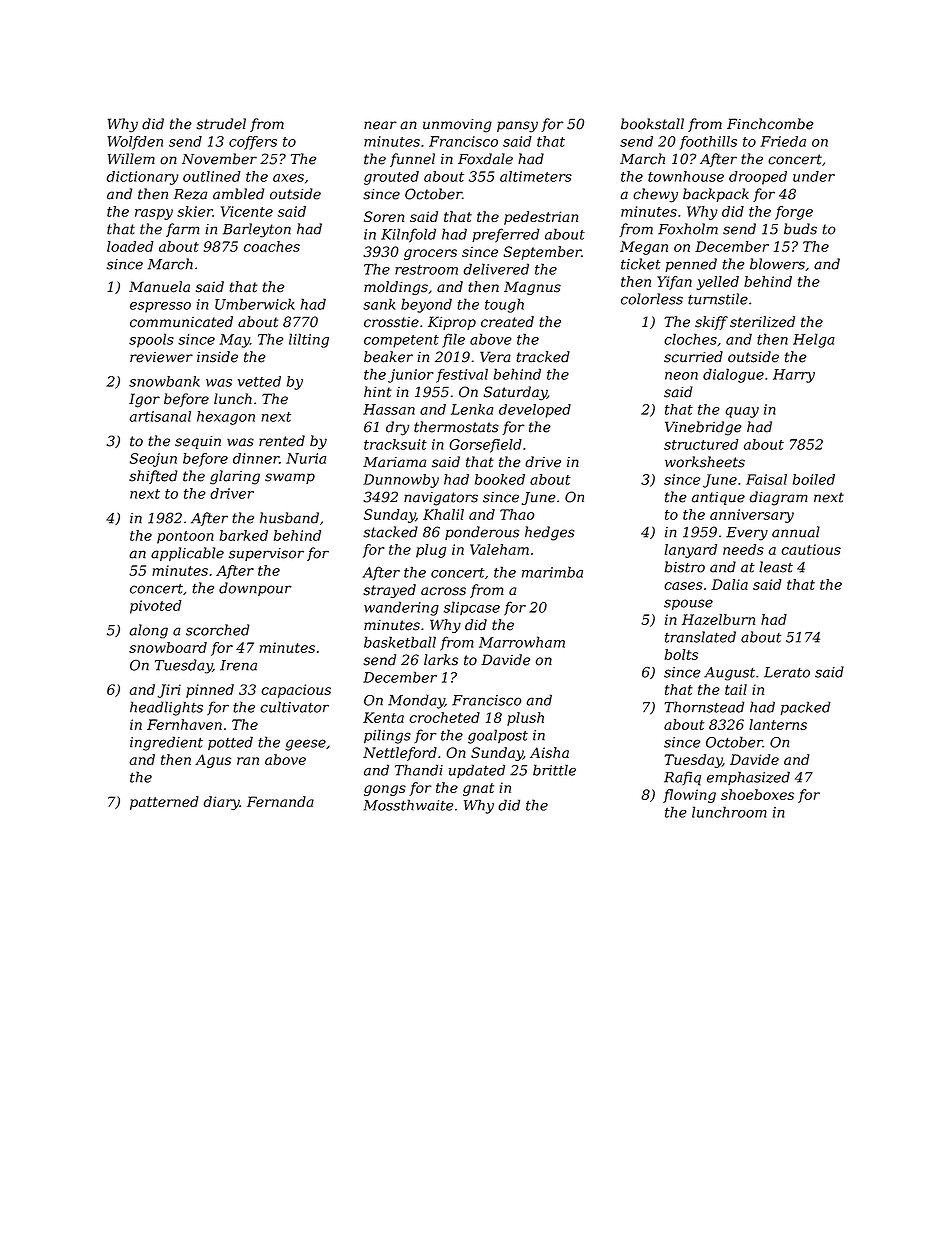 This screenshot has height=1233, width=952. I want to click on Kenta, so click(383, 717).
